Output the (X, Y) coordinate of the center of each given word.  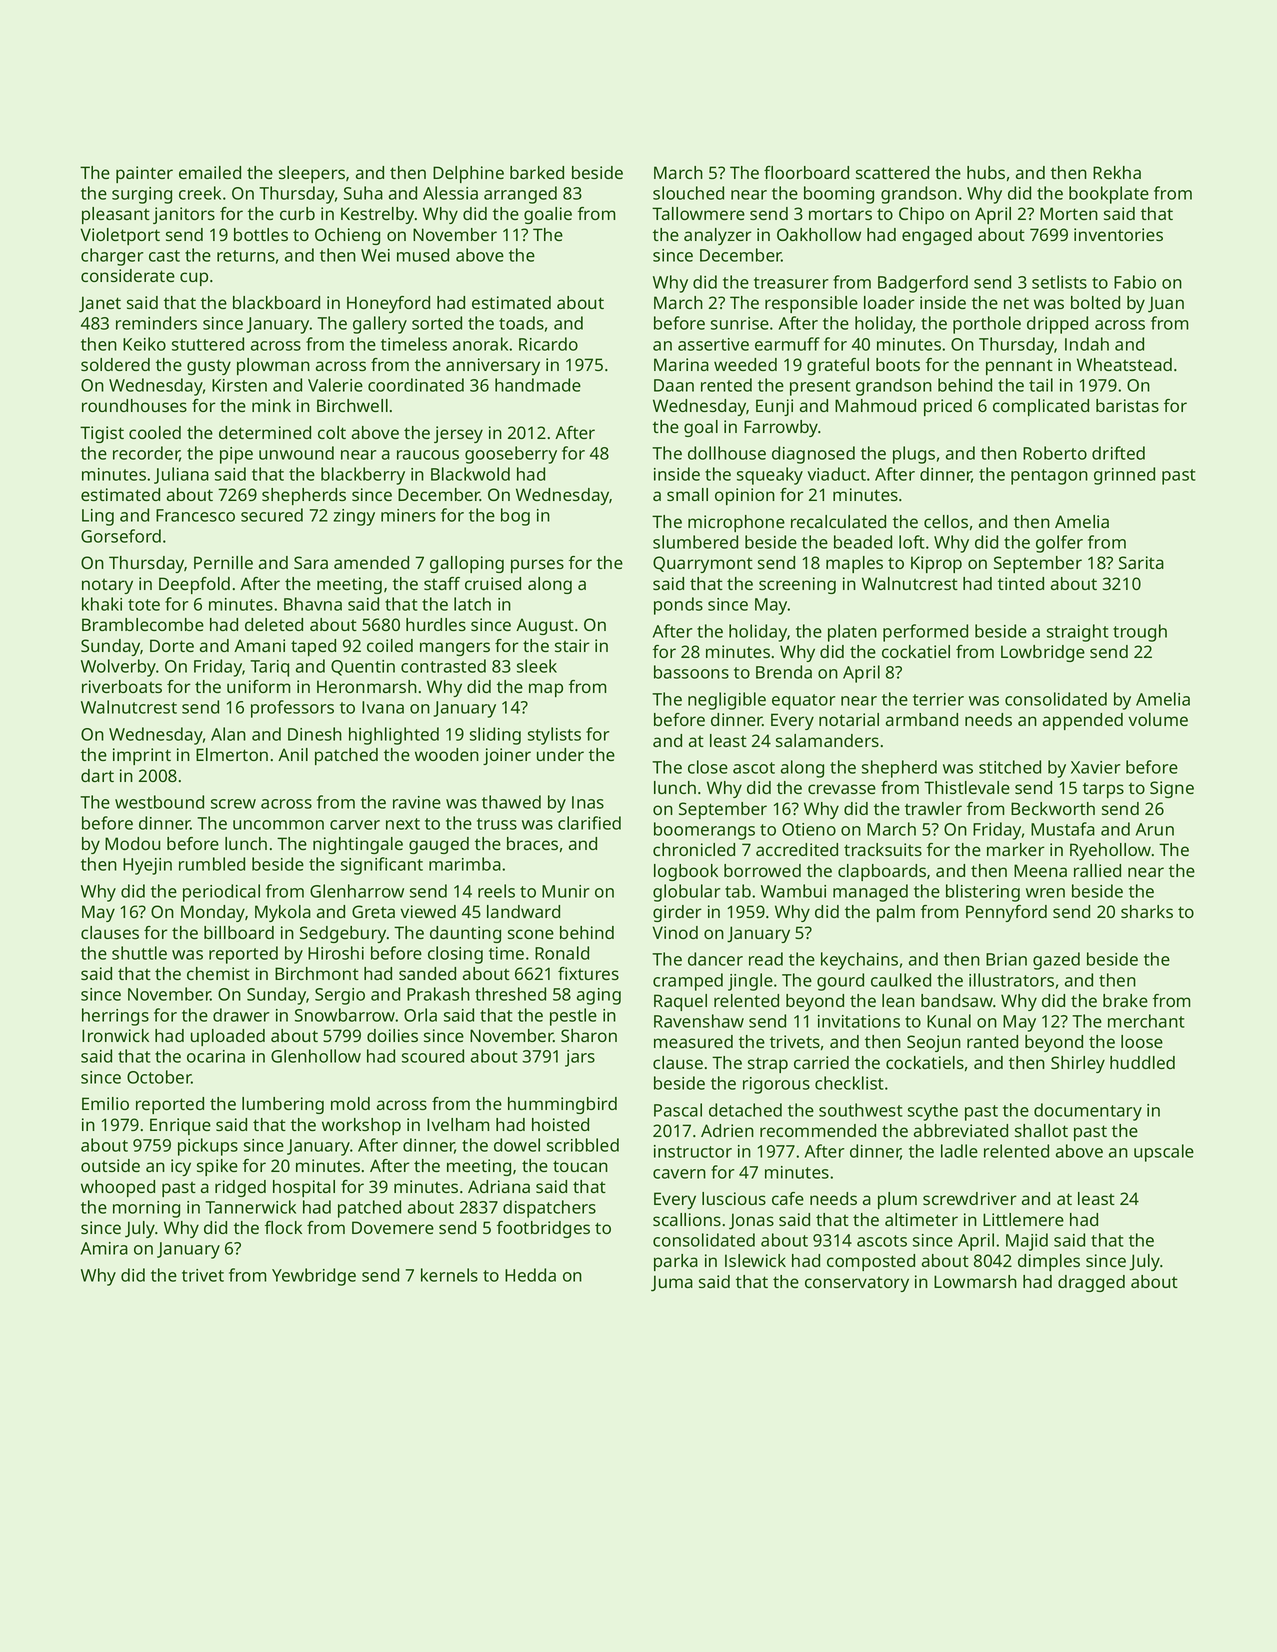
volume (1158, 719)
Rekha (1117, 172)
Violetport (120, 236)
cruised (493, 583)
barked (537, 172)
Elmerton (232, 754)
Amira (104, 1248)
